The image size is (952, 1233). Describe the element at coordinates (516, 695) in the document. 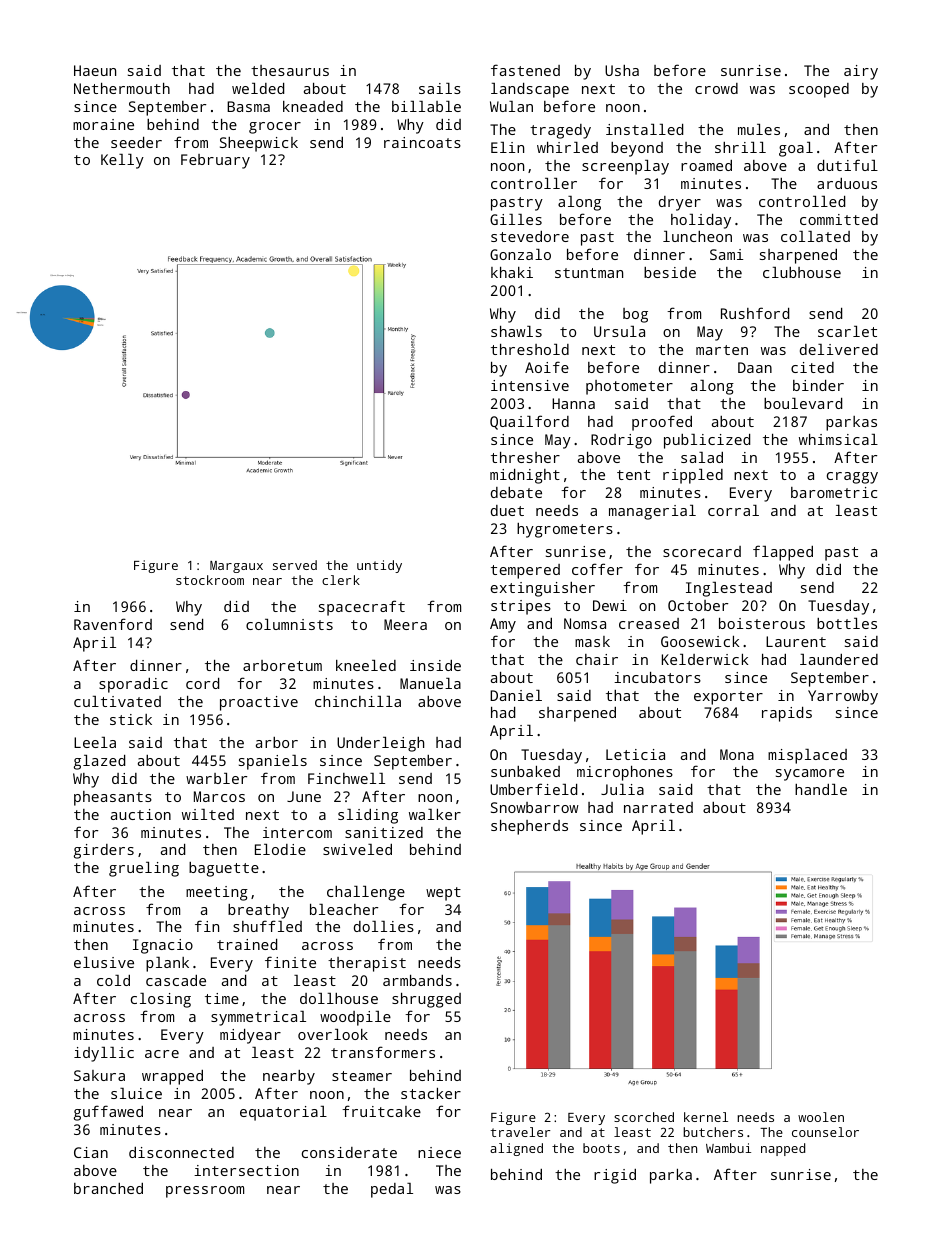

I see `Daniel` at that location.
